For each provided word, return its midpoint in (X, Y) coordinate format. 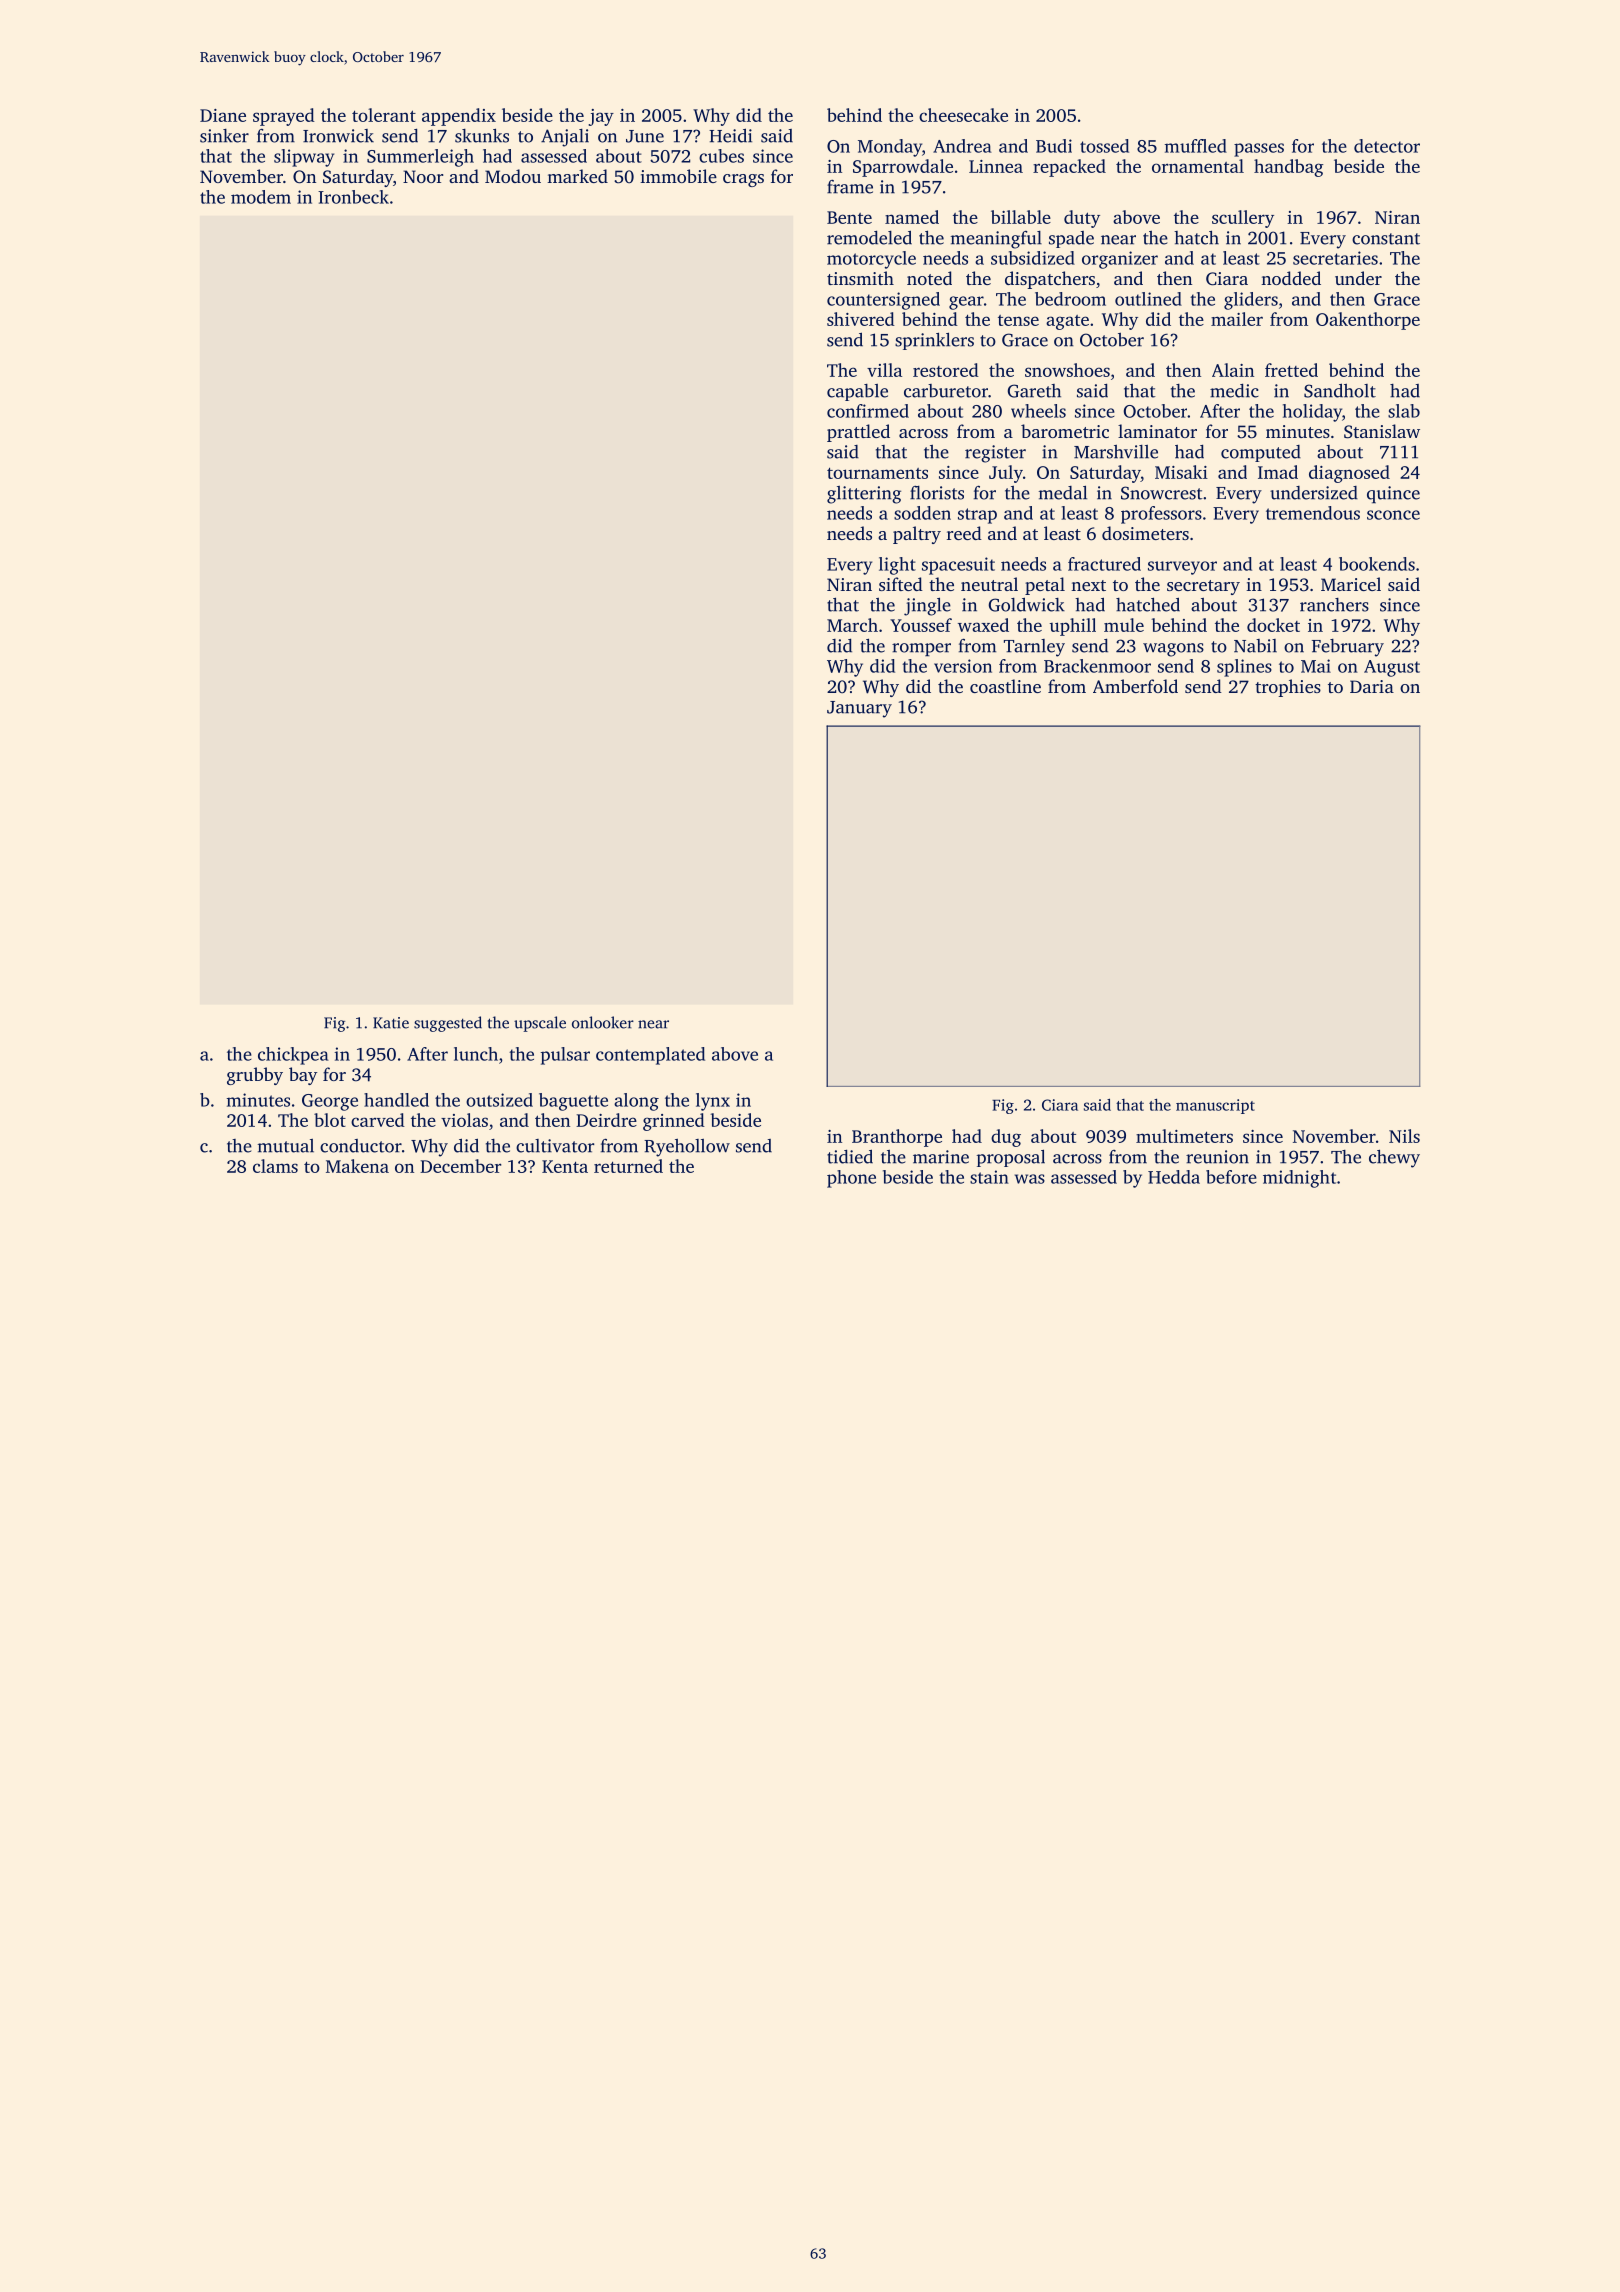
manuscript (1215, 1106)
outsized (499, 1100)
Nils (1404, 1136)
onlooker (603, 1022)
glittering (864, 495)
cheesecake (963, 115)
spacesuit (958, 566)
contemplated (650, 1056)
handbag (1289, 168)
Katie (391, 1023)
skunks (482, 135)
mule (1124, 625)
